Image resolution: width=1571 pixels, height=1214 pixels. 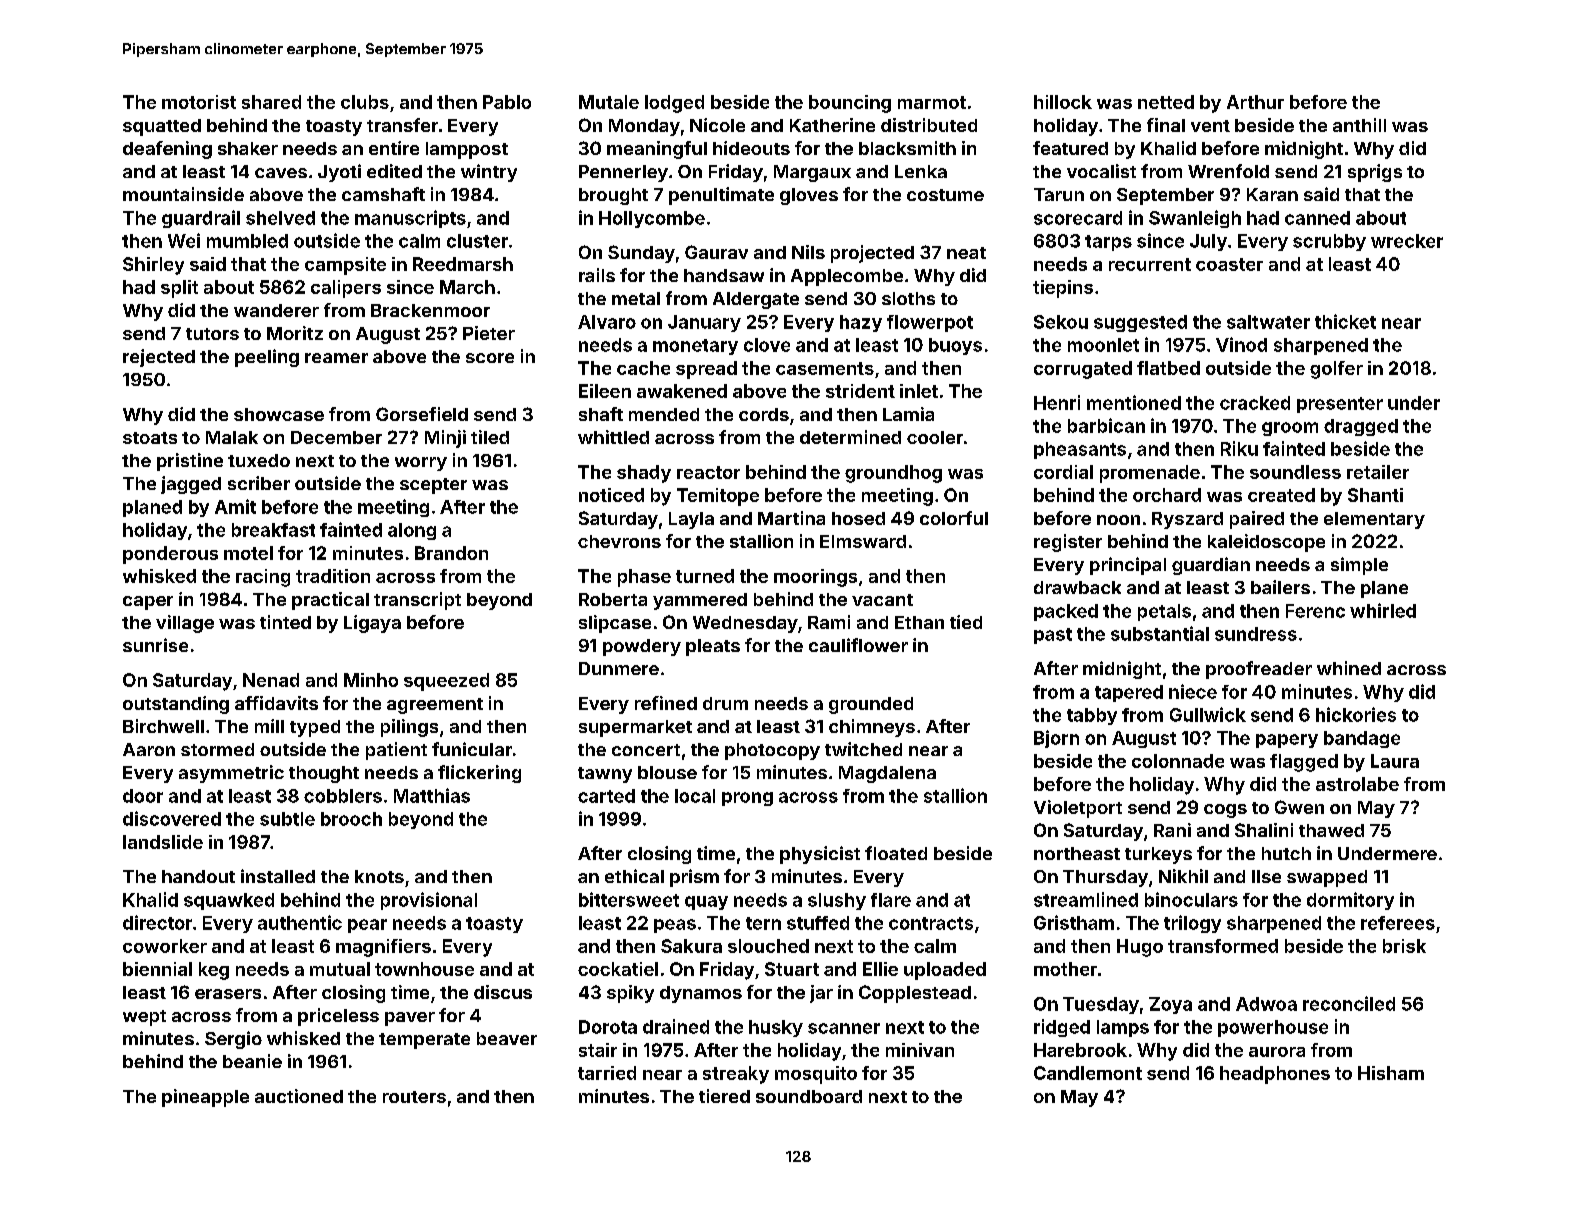 What do you see at coordinates (1229, 264) in the screenshot?
I see `coaster` at bounding box center [1229, 264].
